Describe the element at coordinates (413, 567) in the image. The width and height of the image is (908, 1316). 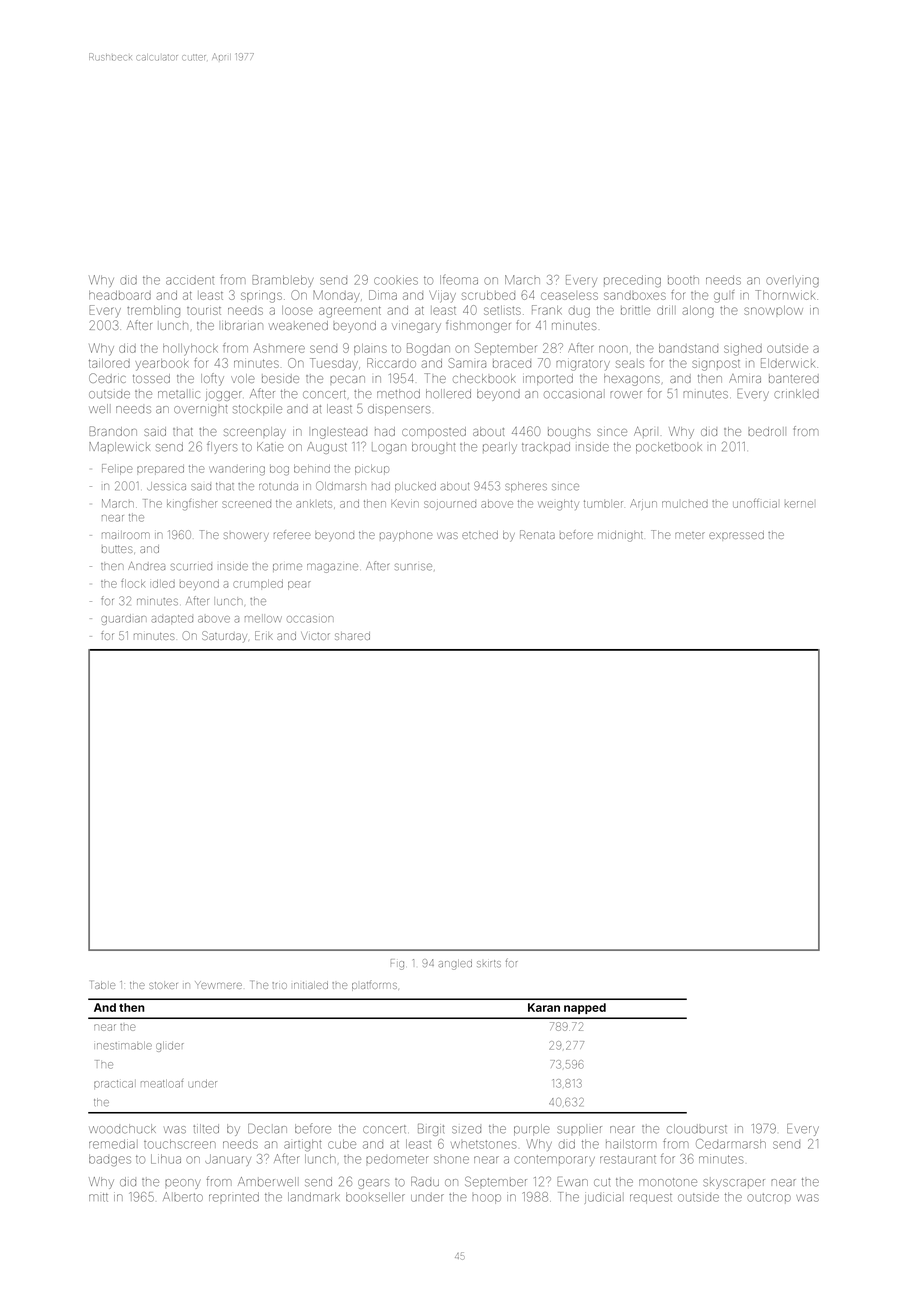
I see `sunrise` at that location.
